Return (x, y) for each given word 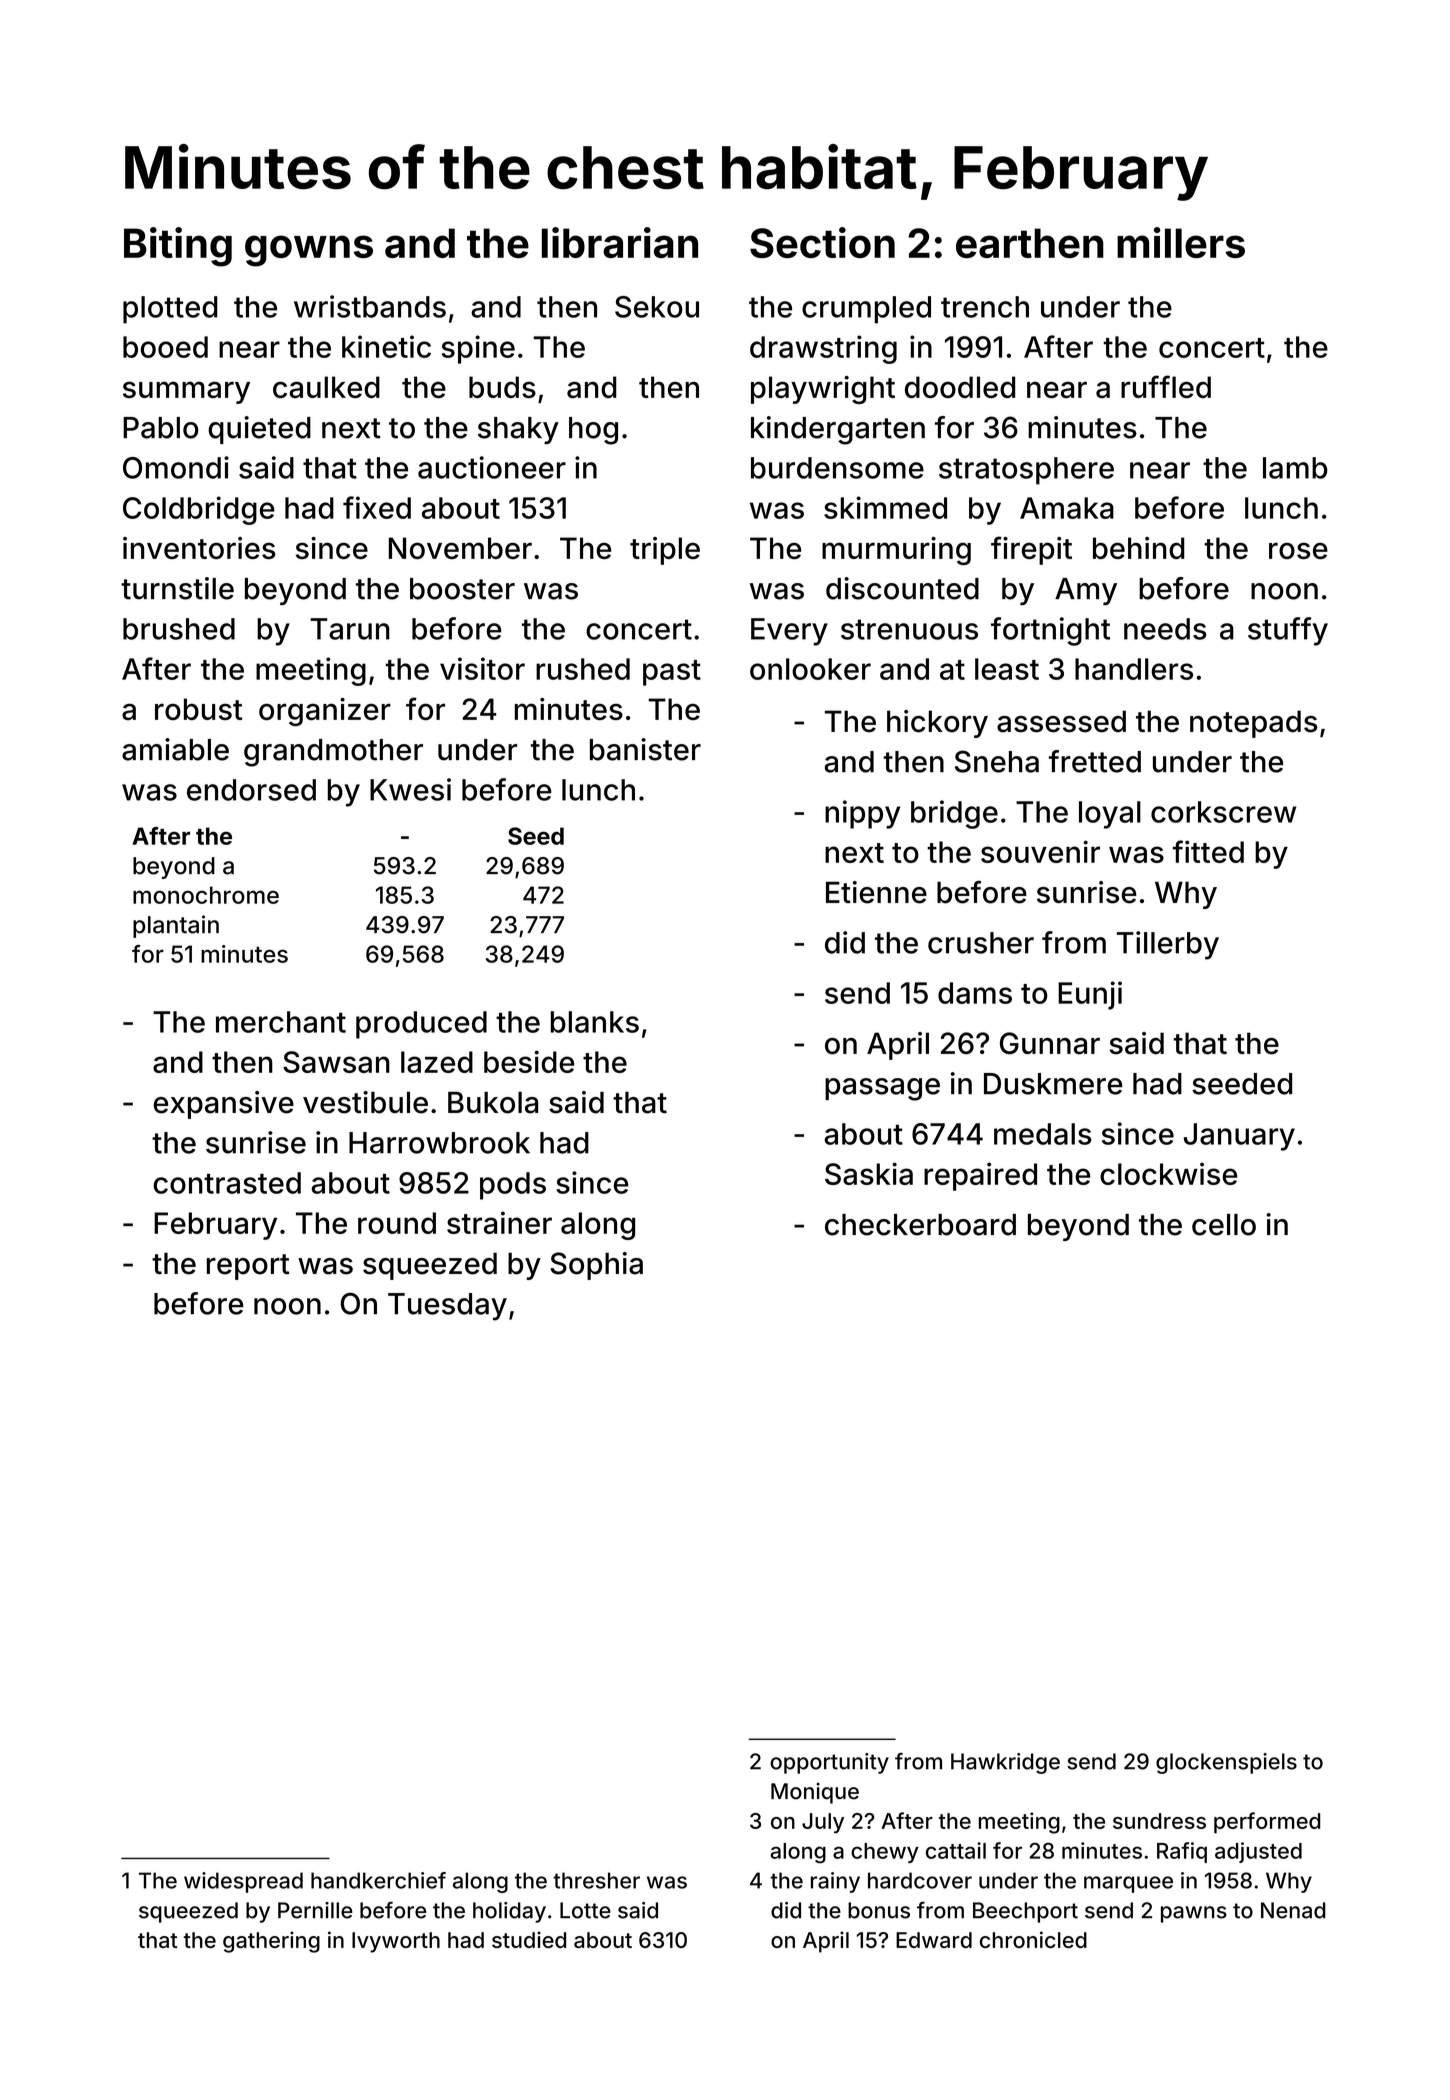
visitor (482, 668)
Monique (815, 1793)
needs (1165, 629)
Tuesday (447, 1307)
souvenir (1040, 851)
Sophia (596, 1266)
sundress (1159, 1821)
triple (665, 551)
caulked (326, 387)
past (672, 673)
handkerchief (378, 1880)
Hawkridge (1005, 1763)
